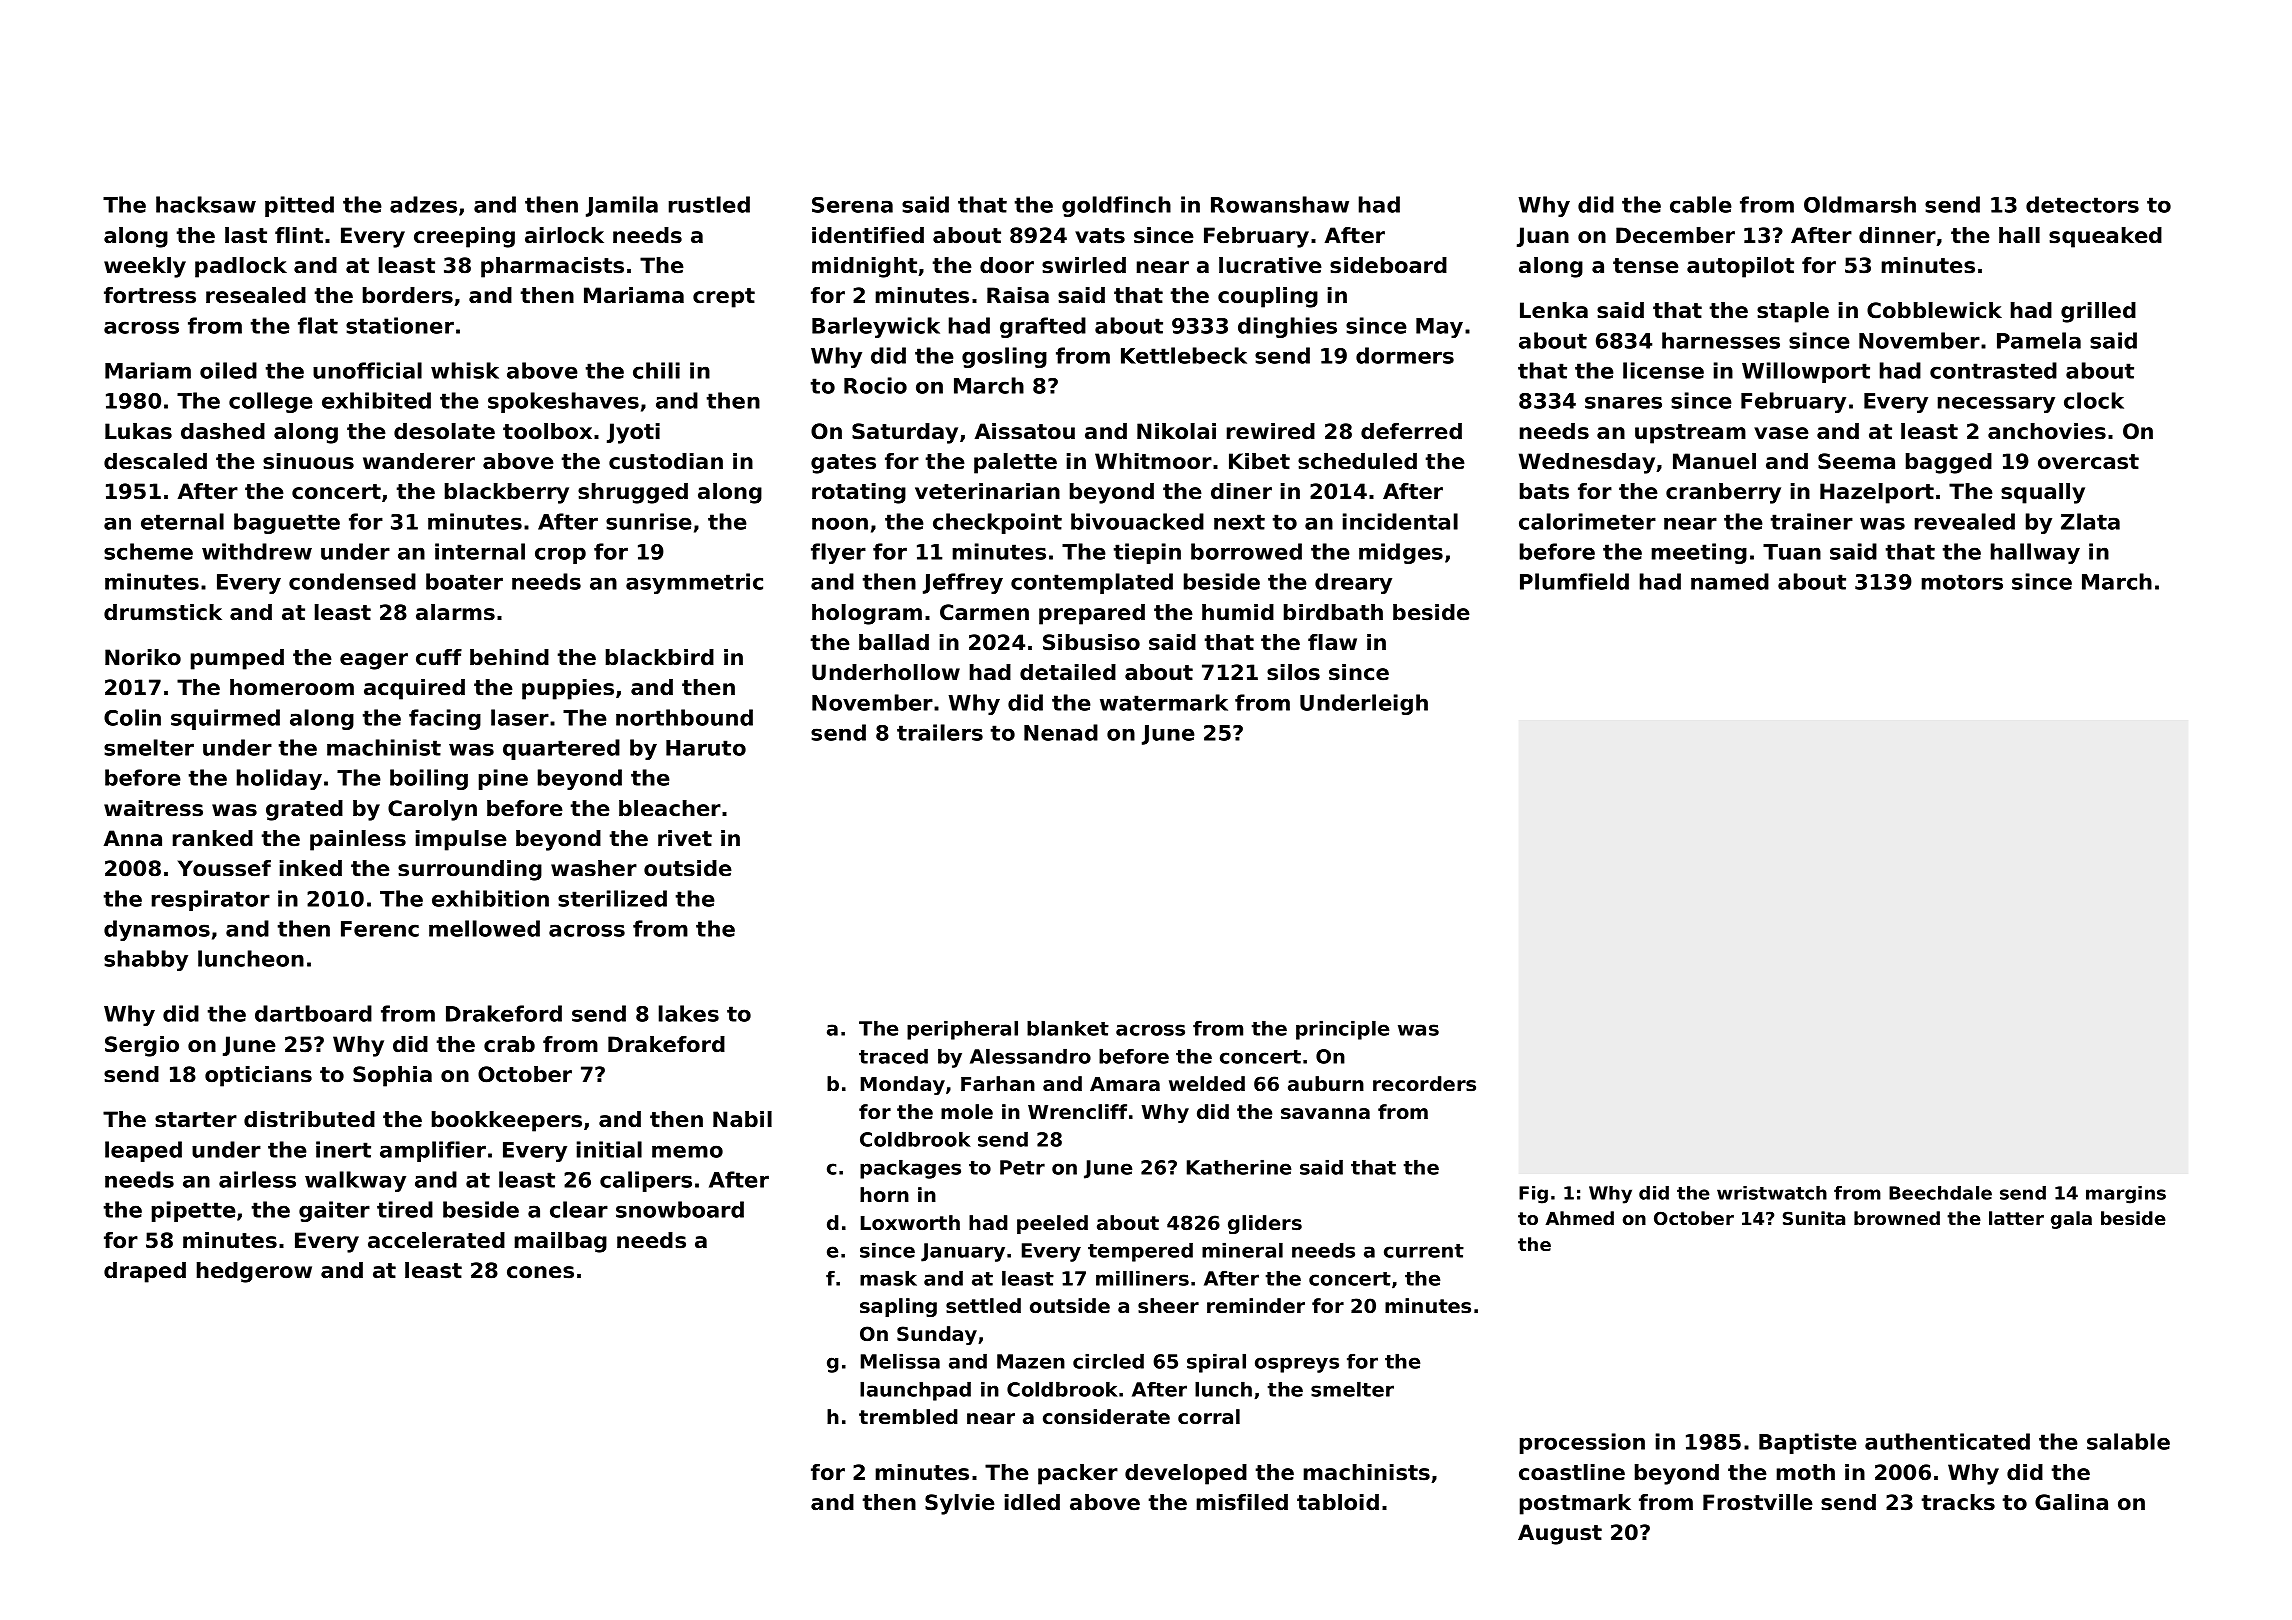 This screenshot has width=2292, height=1620. Describe the element at coordinates (465, 370) in the screenshot. I see `whisk` at that location.
